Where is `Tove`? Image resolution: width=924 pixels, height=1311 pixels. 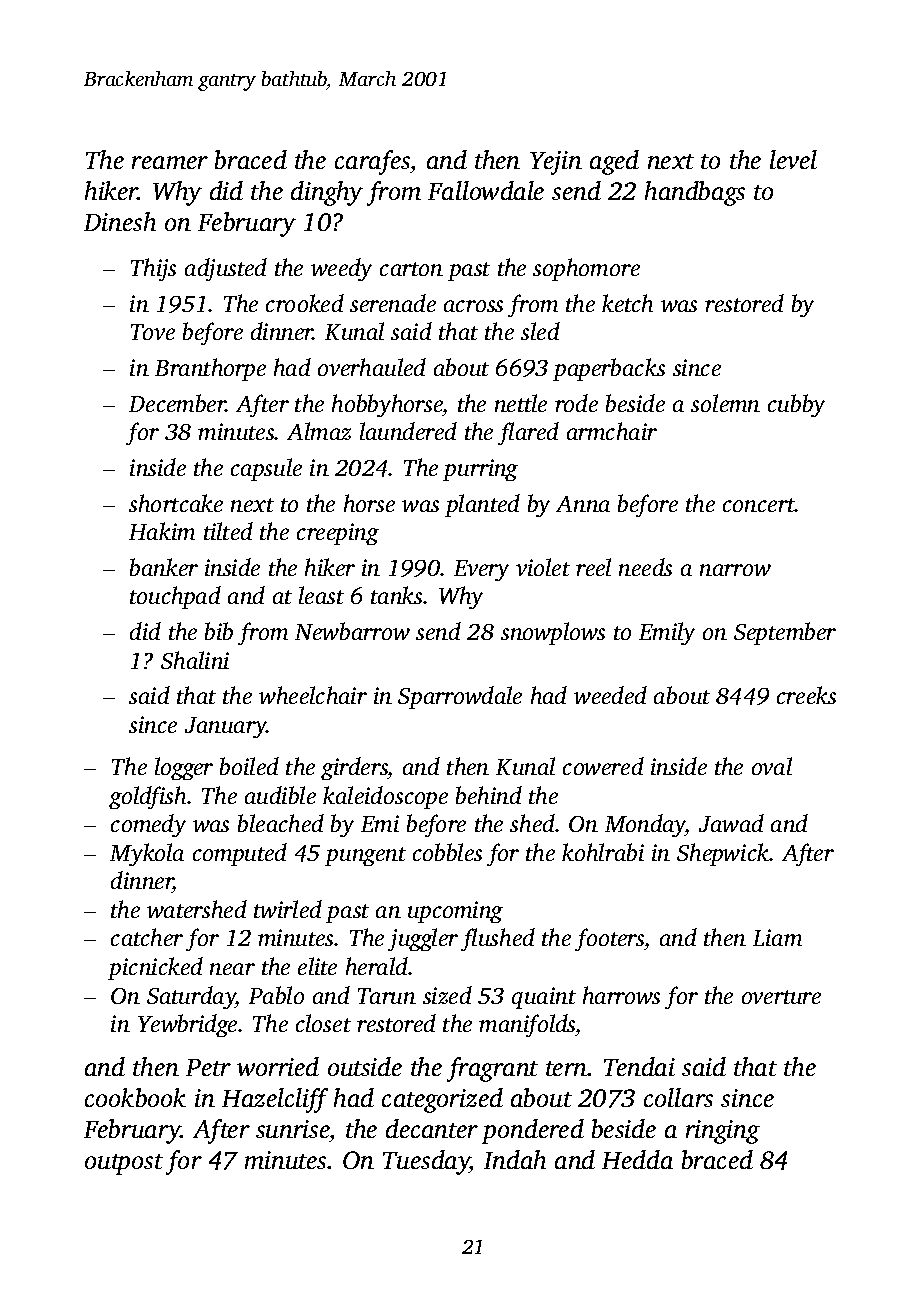 Tove is located at coordinates (153, 332).
